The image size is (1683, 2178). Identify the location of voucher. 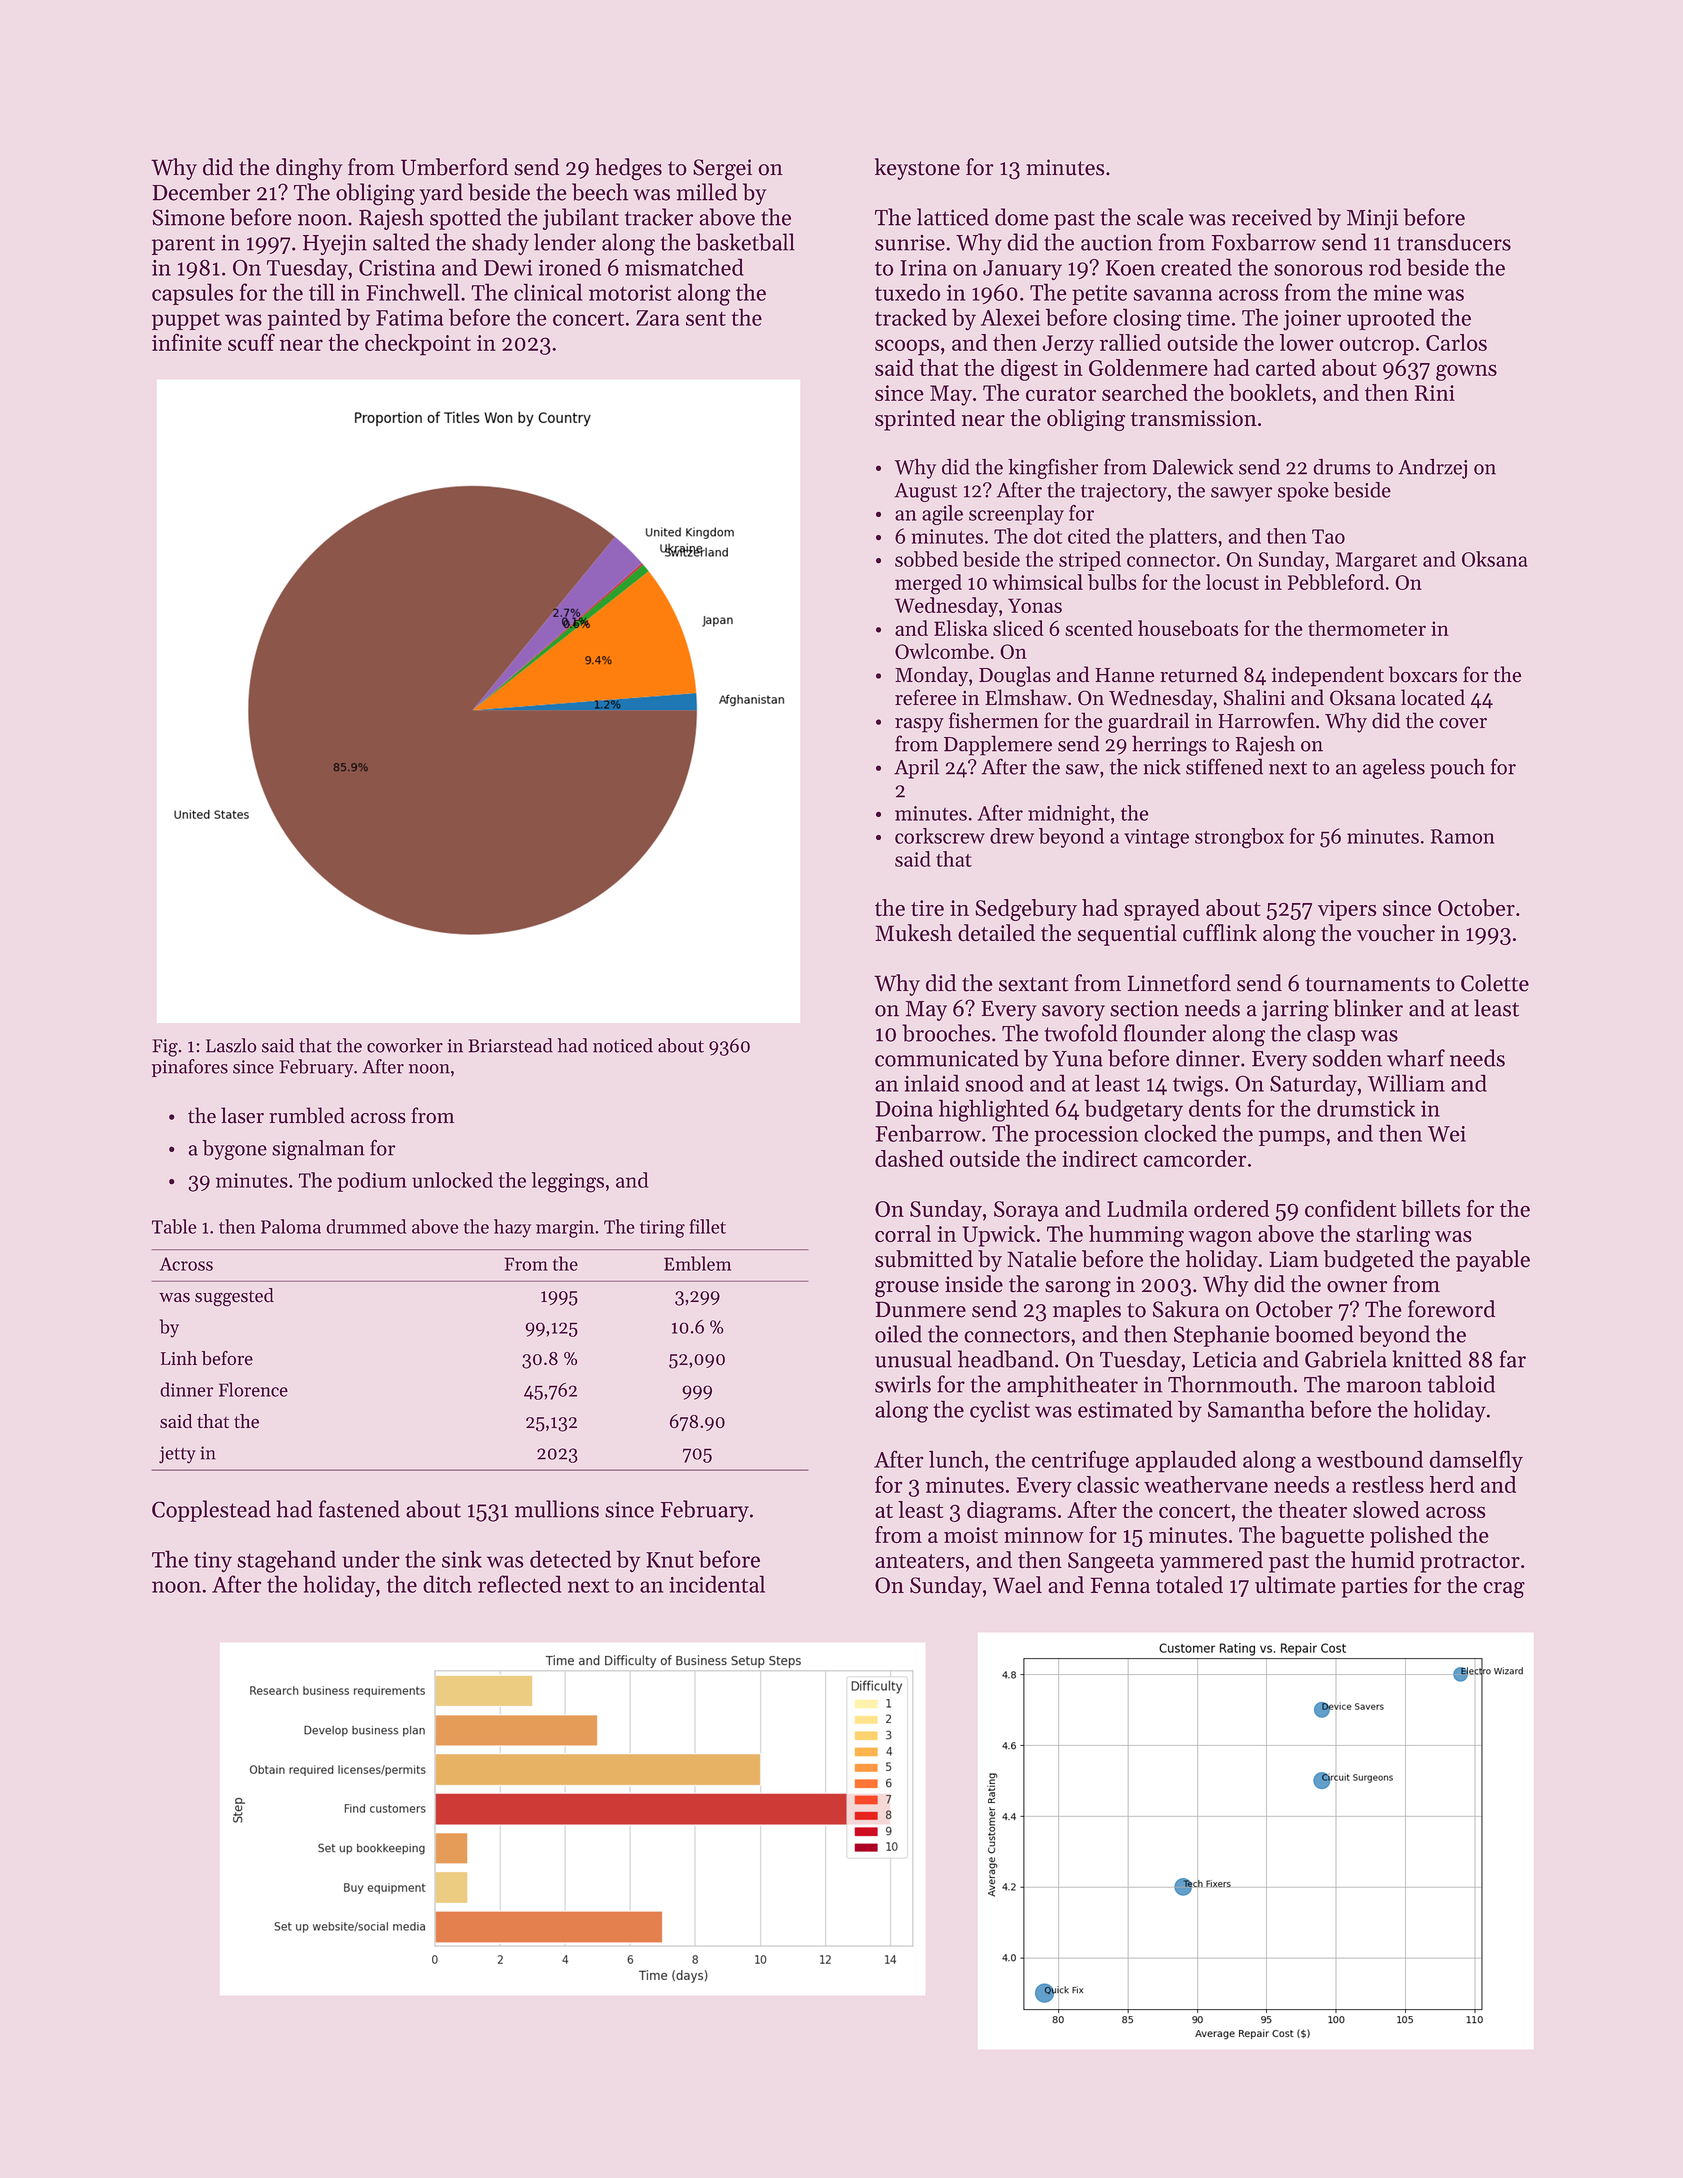
(1396, 933).
